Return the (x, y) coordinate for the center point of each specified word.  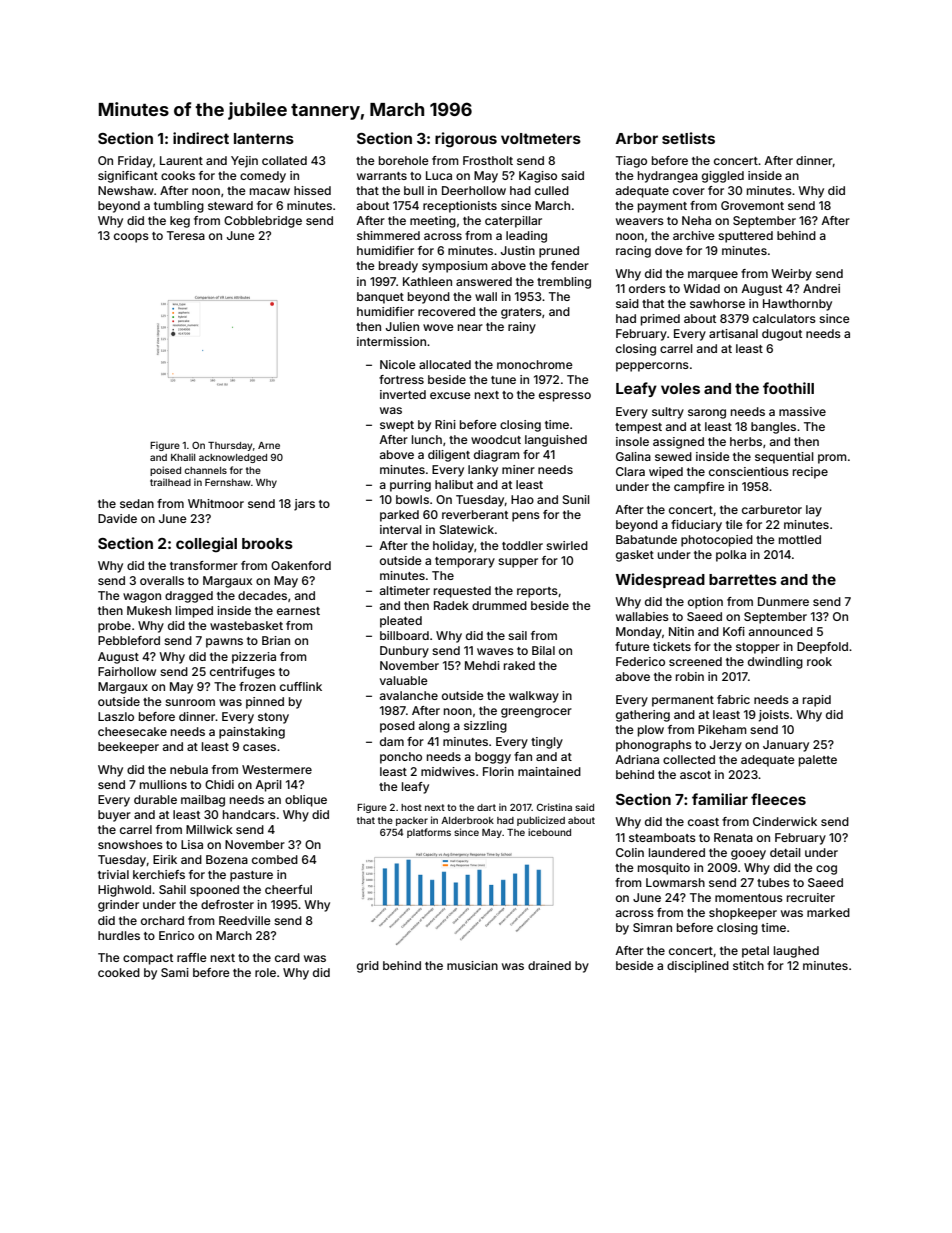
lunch (427, 439)
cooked (119, 972)
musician (472, 965)
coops (131, 238)
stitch (748, 965)
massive (802, 411)
